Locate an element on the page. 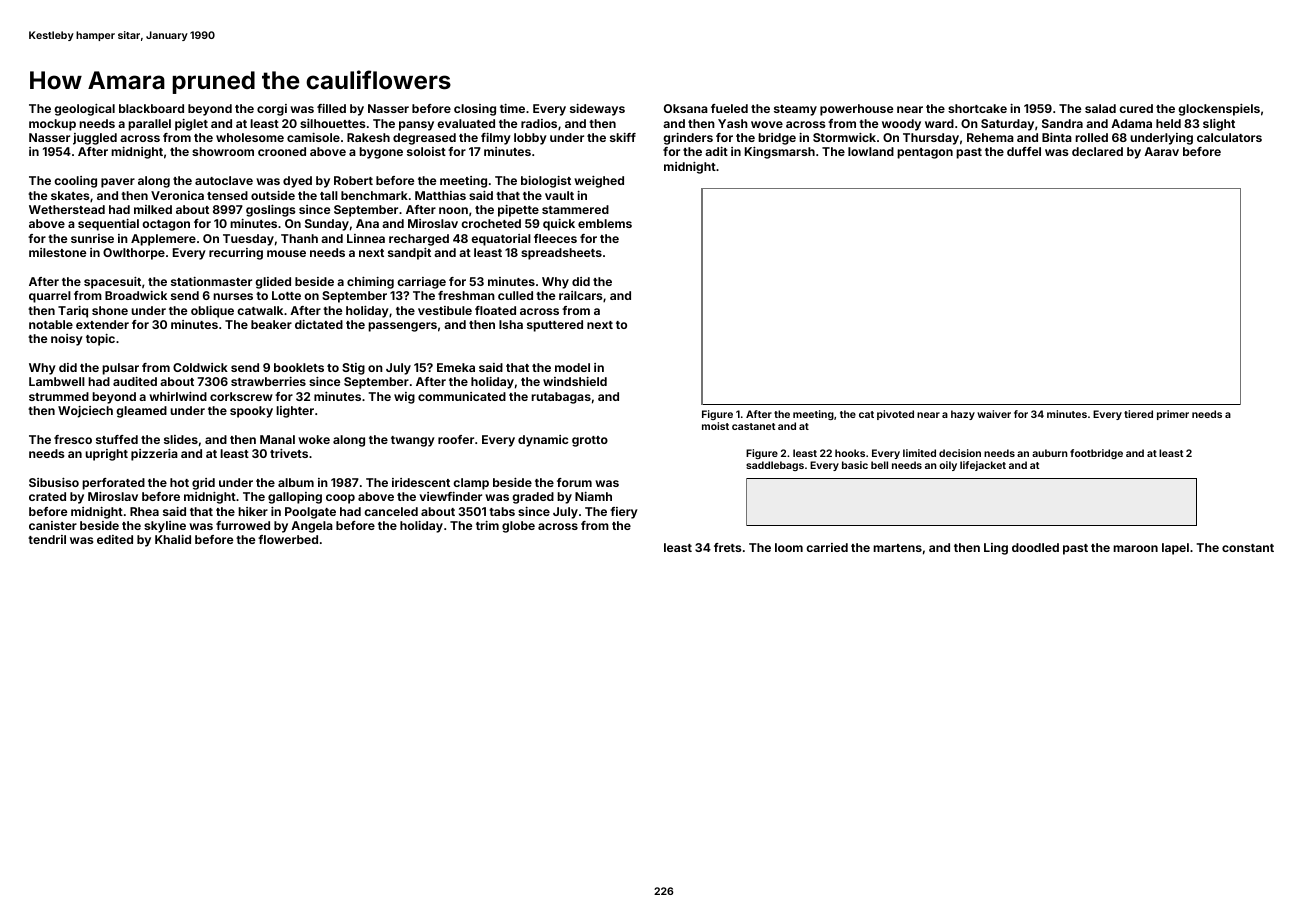  auburn is located at coordinates (1050, 453).
